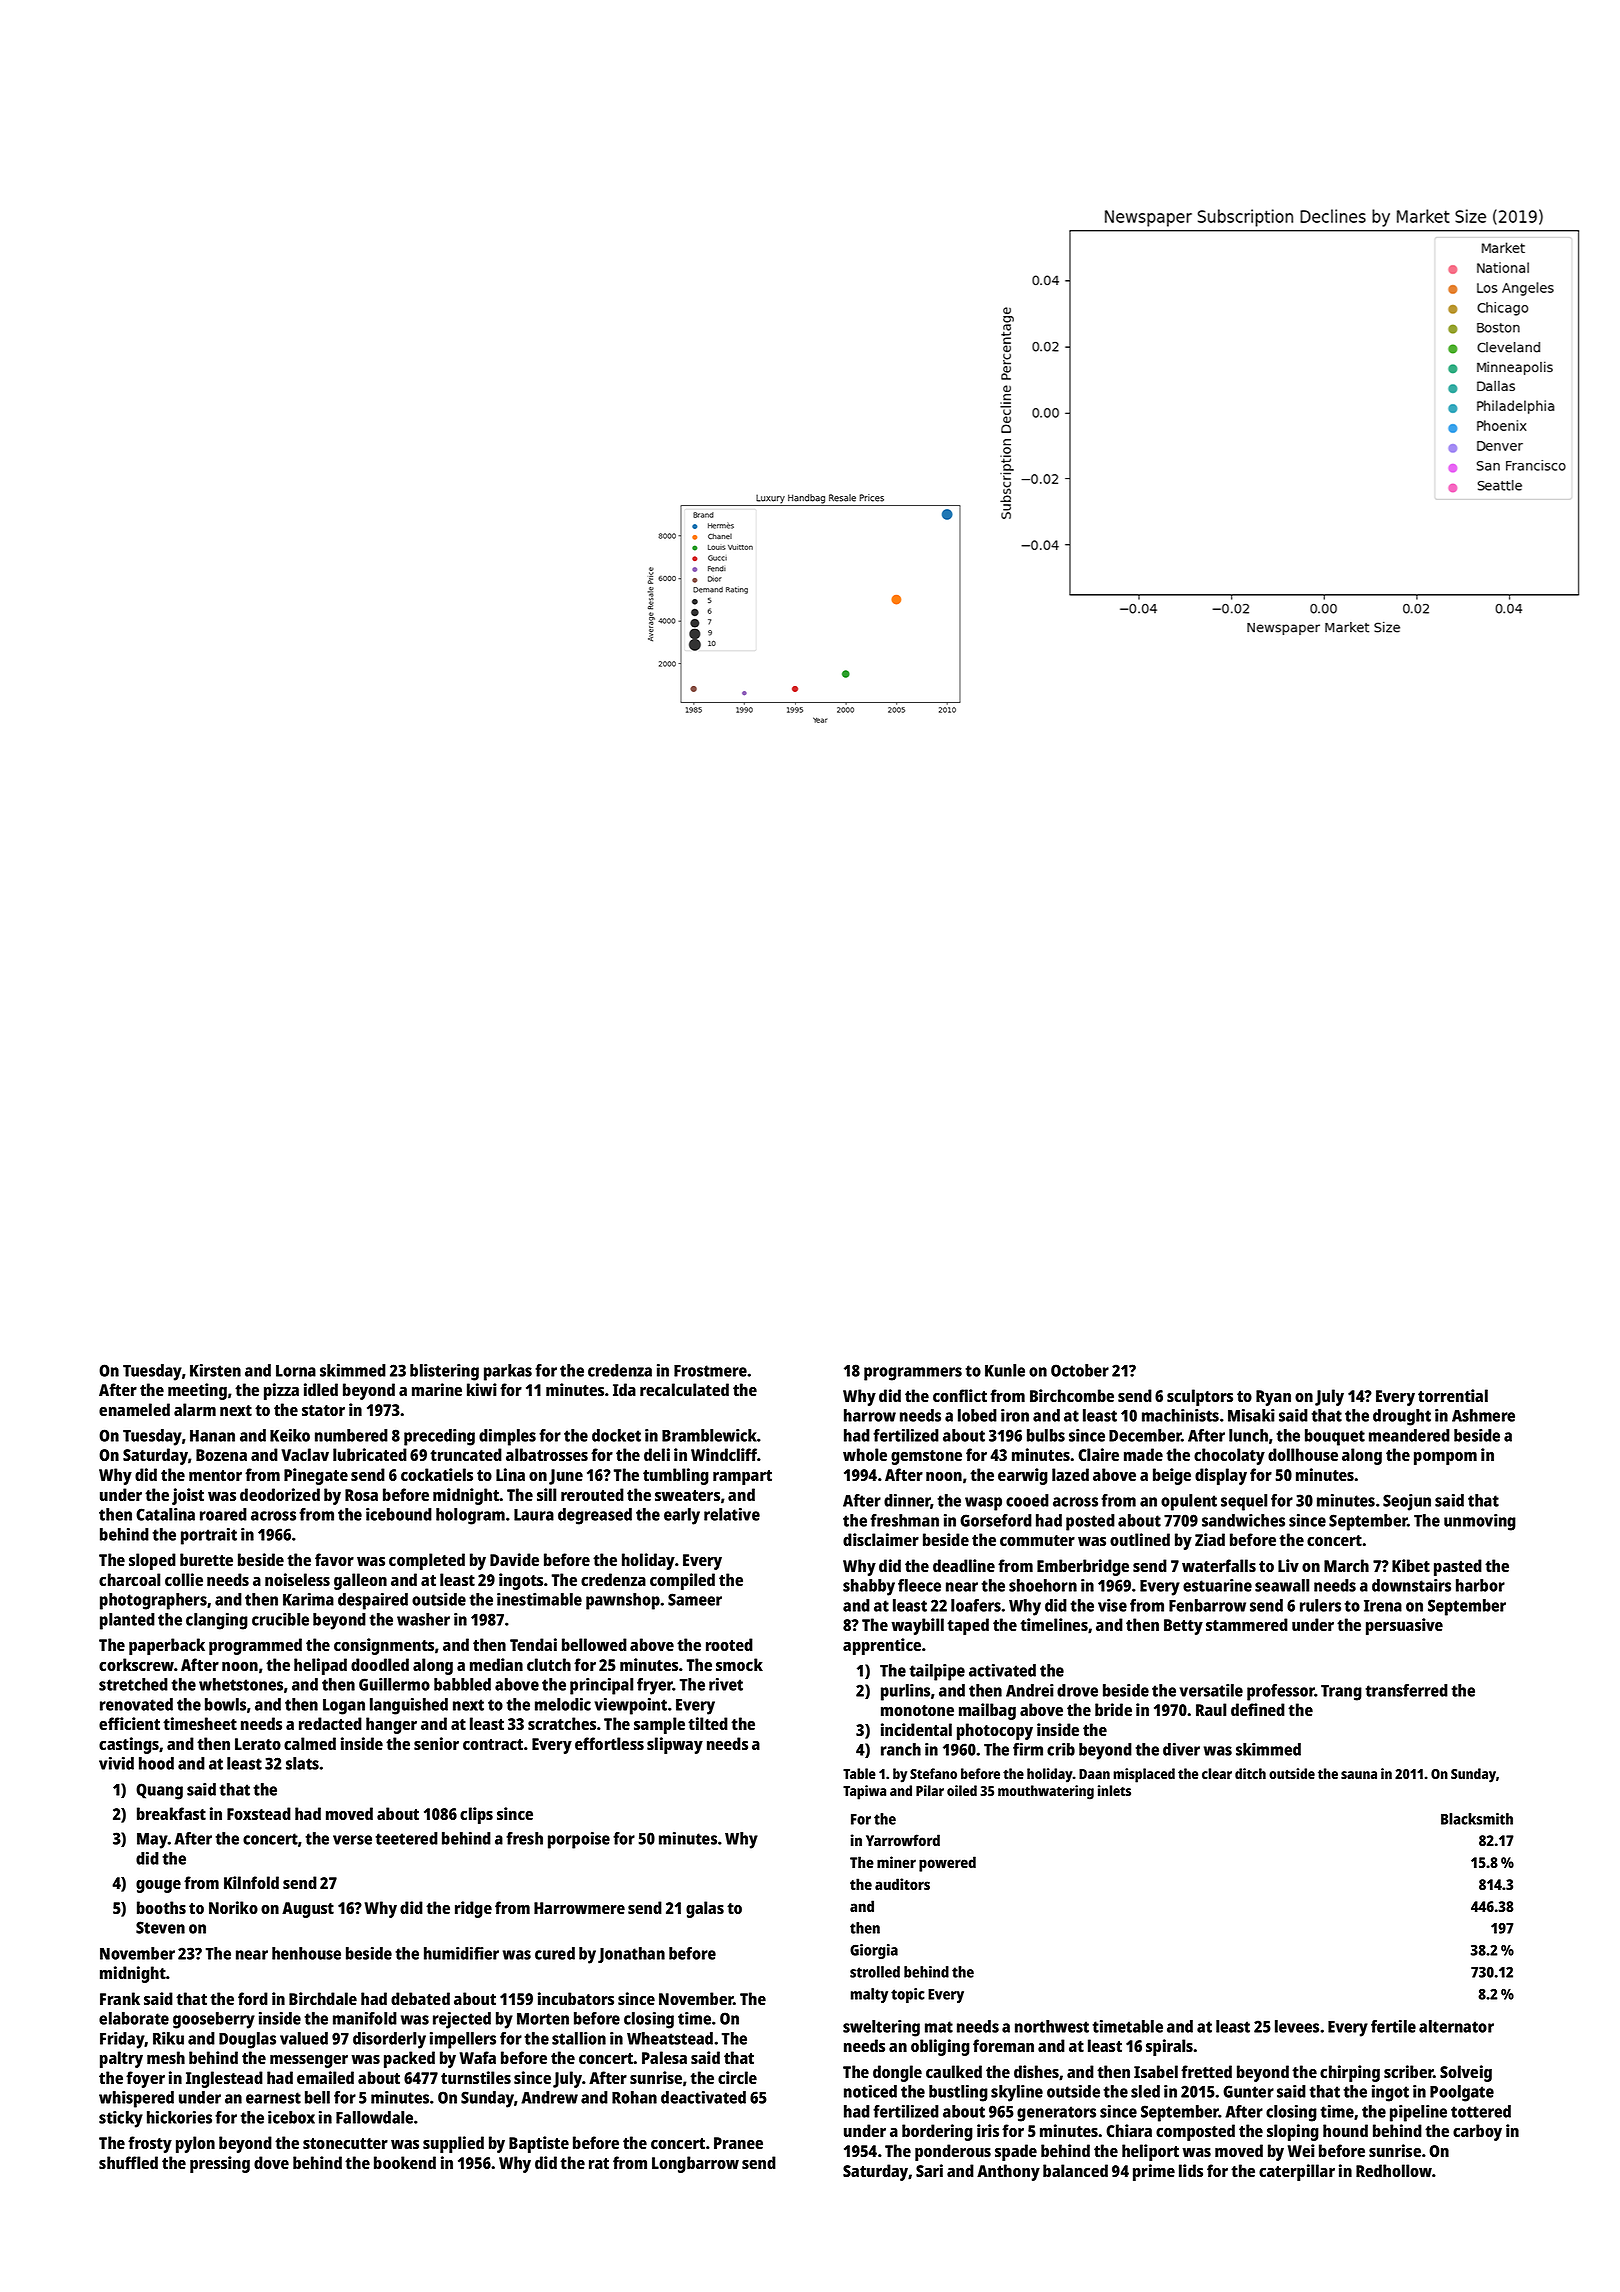 The width and height of the page is (1620, 2292). Describe the element at coordinates (212, 1436) in the page. I see `Hanan` at that location.
